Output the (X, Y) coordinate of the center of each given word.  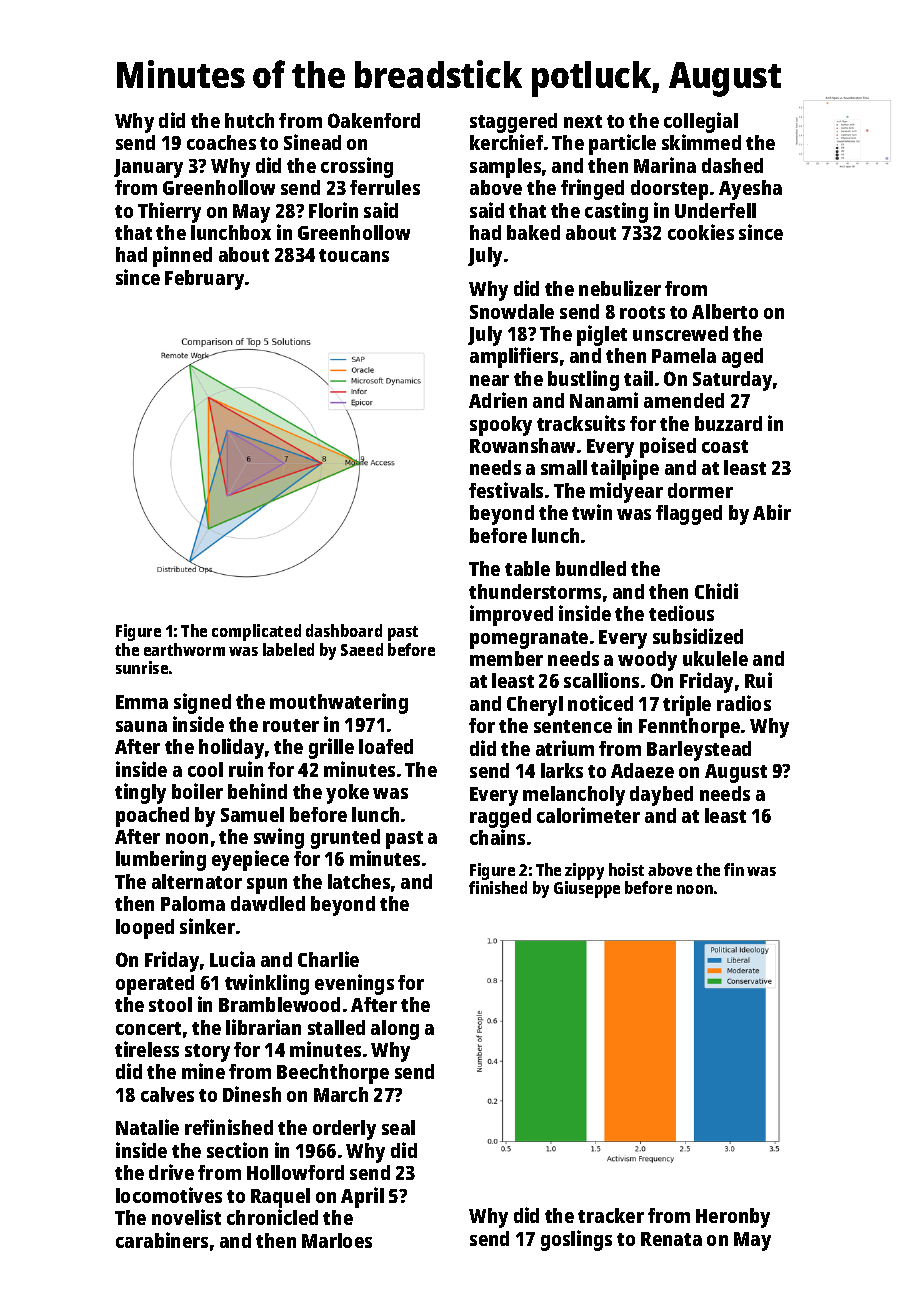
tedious (681, 613)
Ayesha (750, 190)
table (527, 568)
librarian (263, 1027)
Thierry (169, 212)
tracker (611, 1215)
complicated (256, 632)
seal (398, 1127)
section (237, 1150)
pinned (182, 256)
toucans (354, 255)
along (395, 1030)
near (489, 380)
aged (742, 358)
